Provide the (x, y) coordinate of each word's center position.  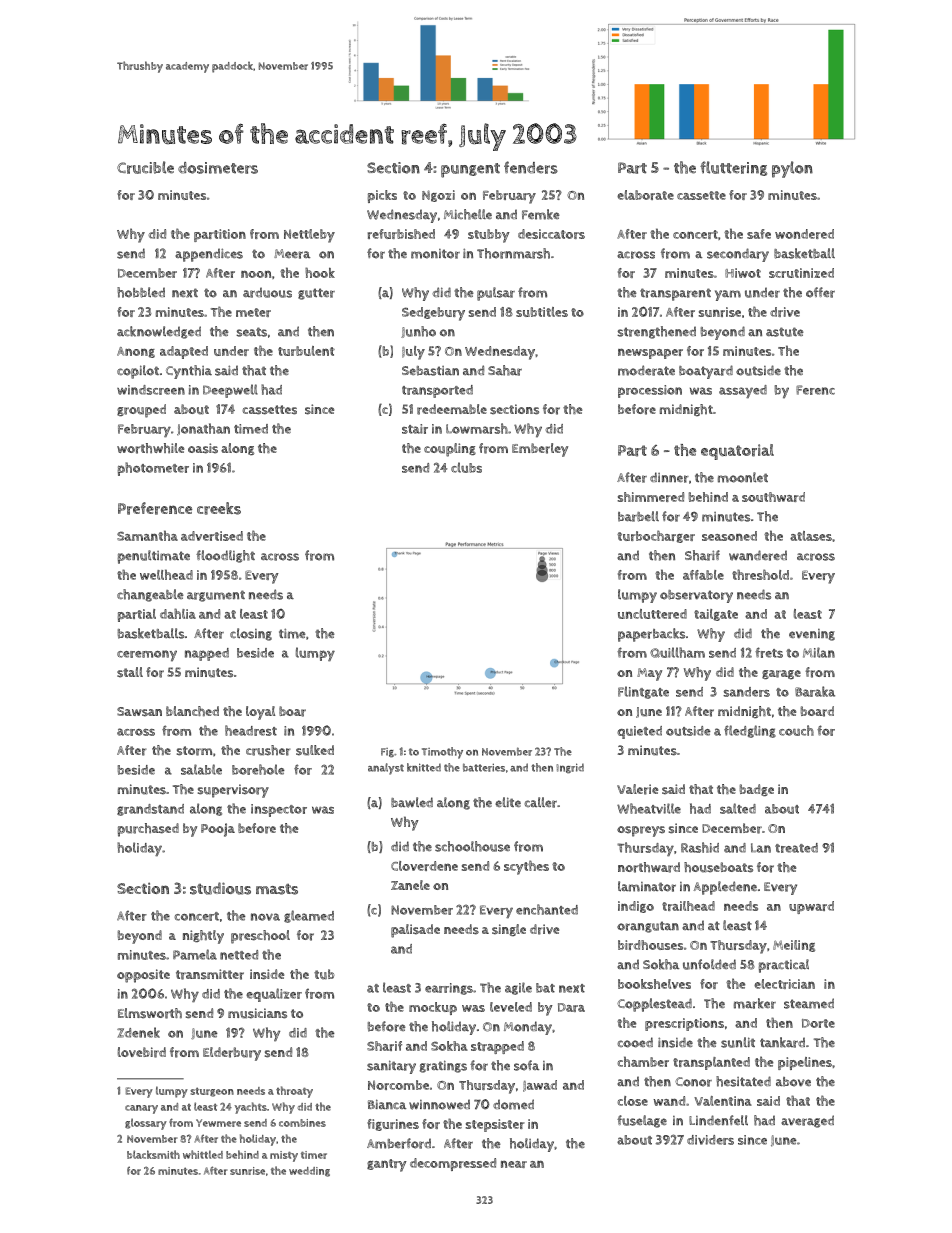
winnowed (439, 1104)
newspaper (650, 353)
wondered (804, 234)
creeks (219, 508)
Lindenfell (718, 1120)
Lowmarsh (477, 428)
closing (251, 634)
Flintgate (643, 692)
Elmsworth (150, 1013)
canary (141, 1109)
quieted (639, 732)
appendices (209, 255)
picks (382, 196)
